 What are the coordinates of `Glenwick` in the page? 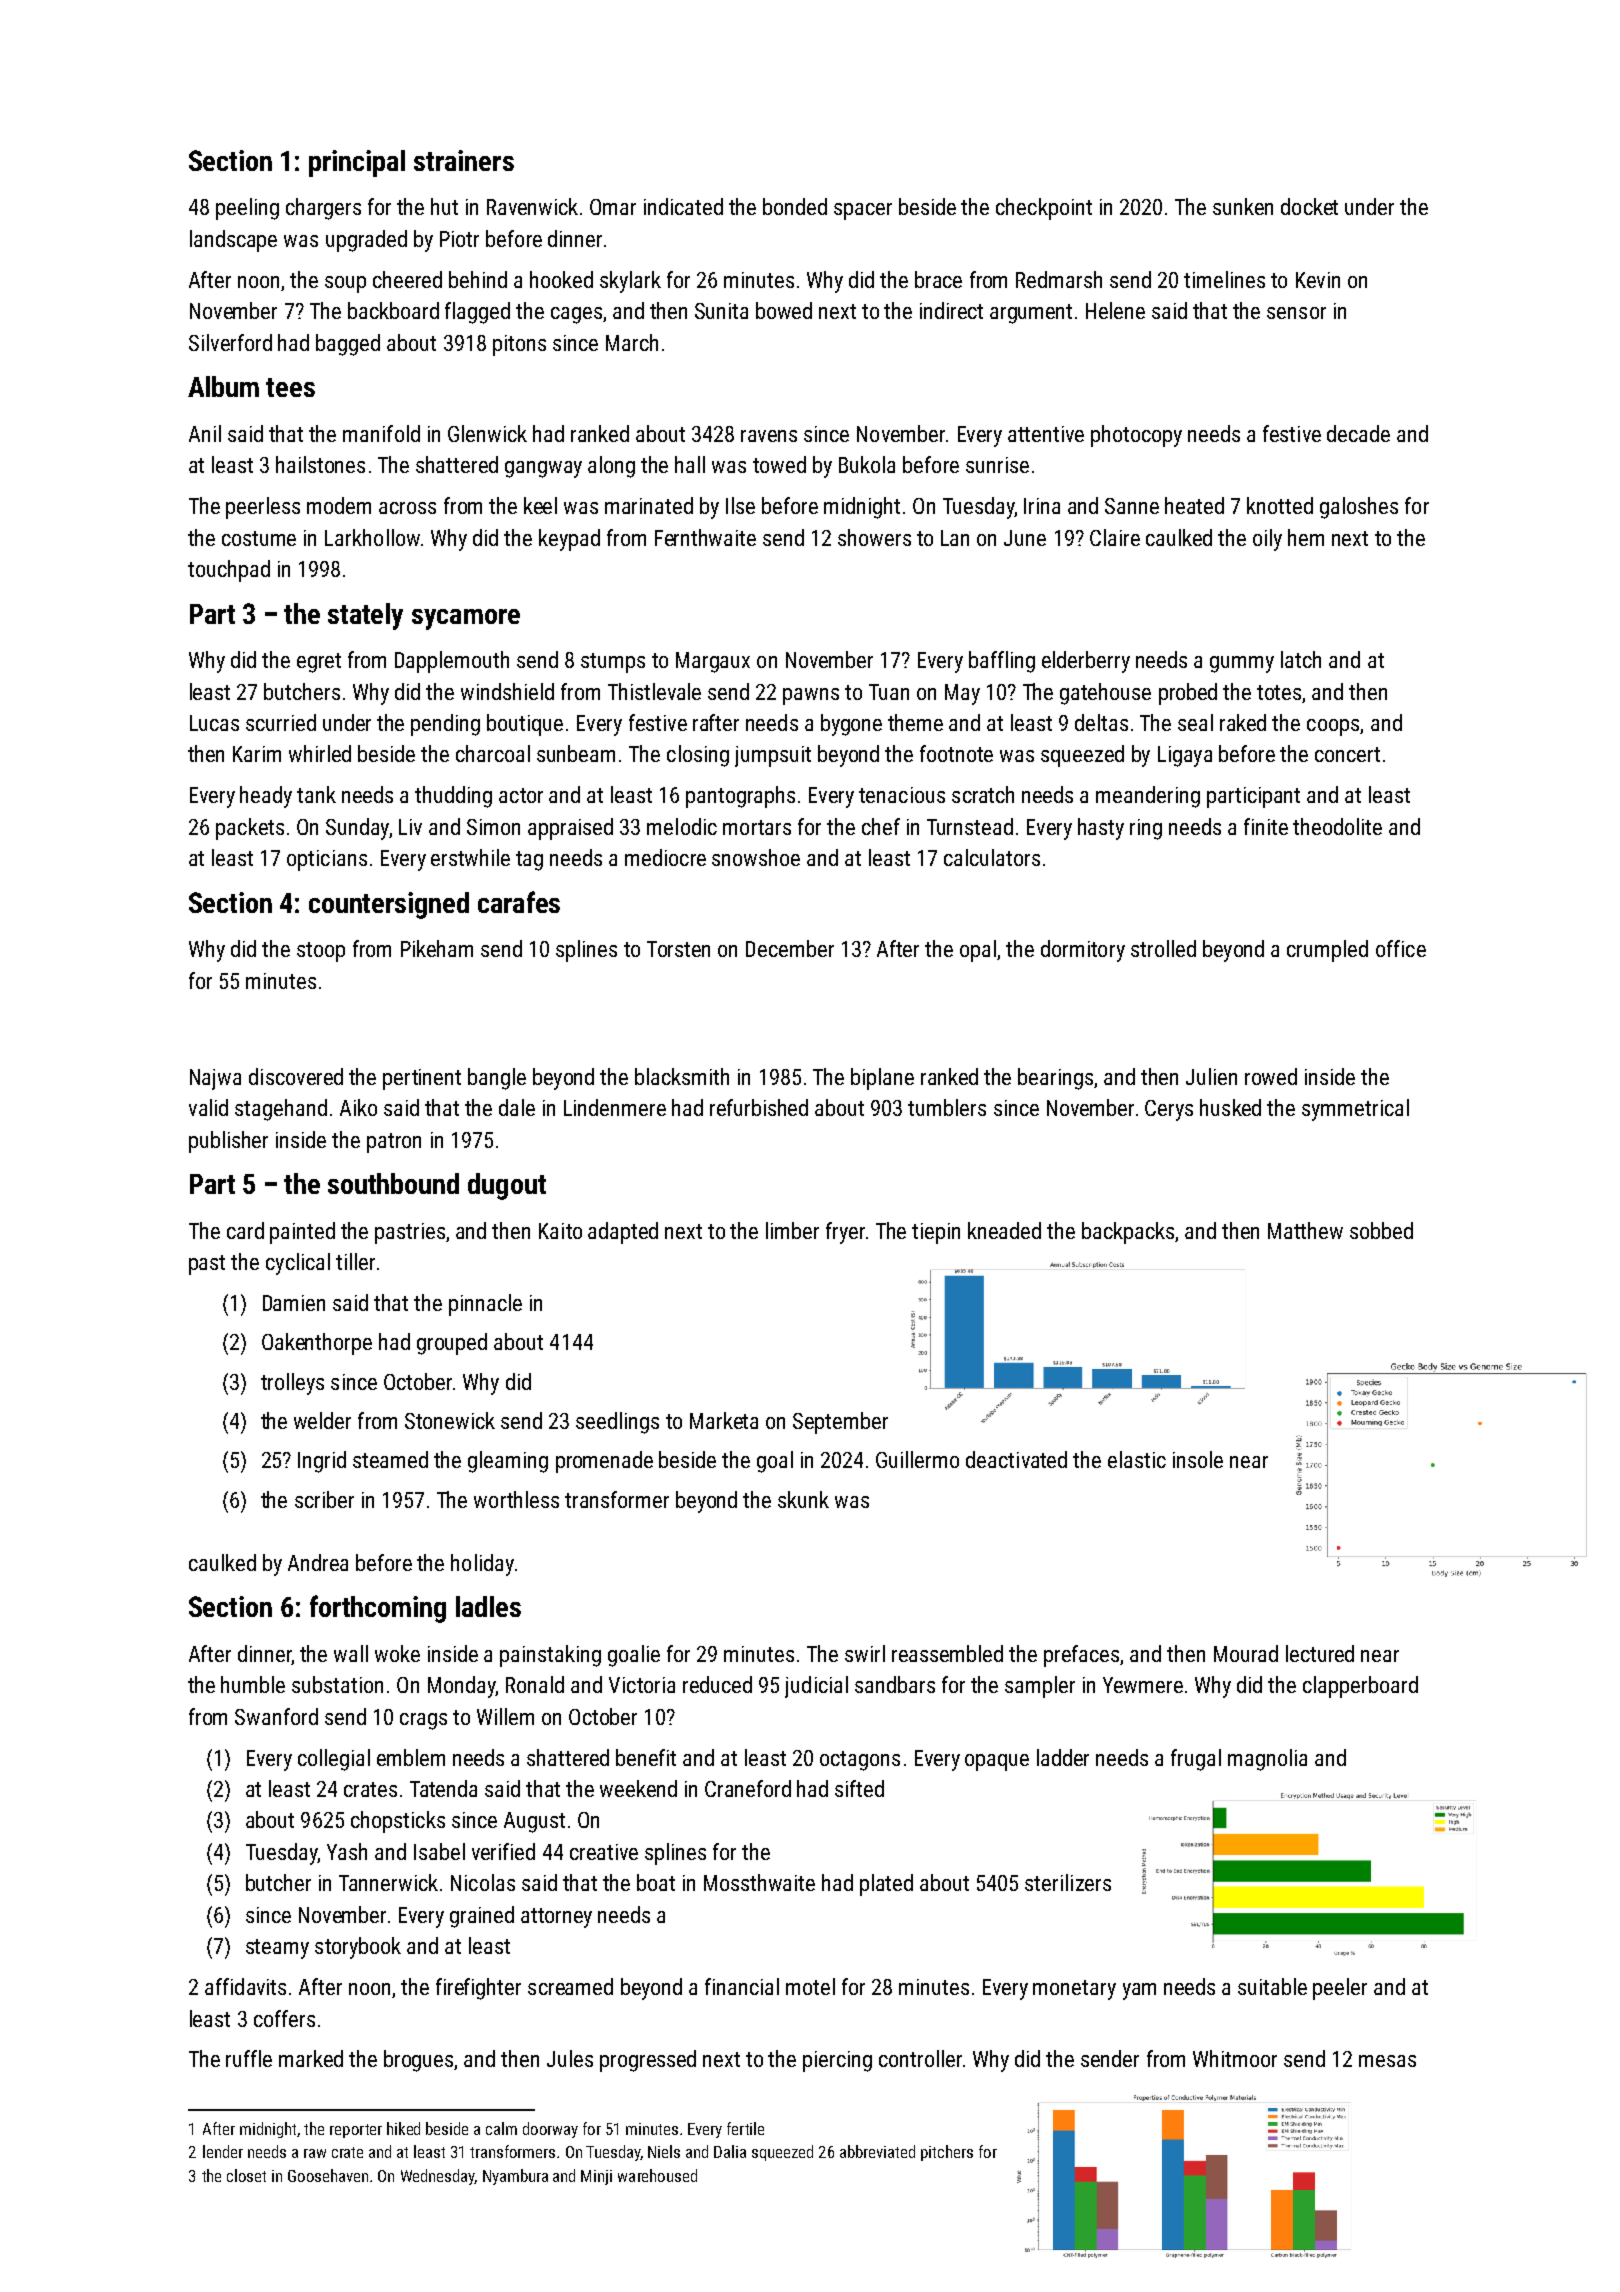 It's located at (487, 433).
